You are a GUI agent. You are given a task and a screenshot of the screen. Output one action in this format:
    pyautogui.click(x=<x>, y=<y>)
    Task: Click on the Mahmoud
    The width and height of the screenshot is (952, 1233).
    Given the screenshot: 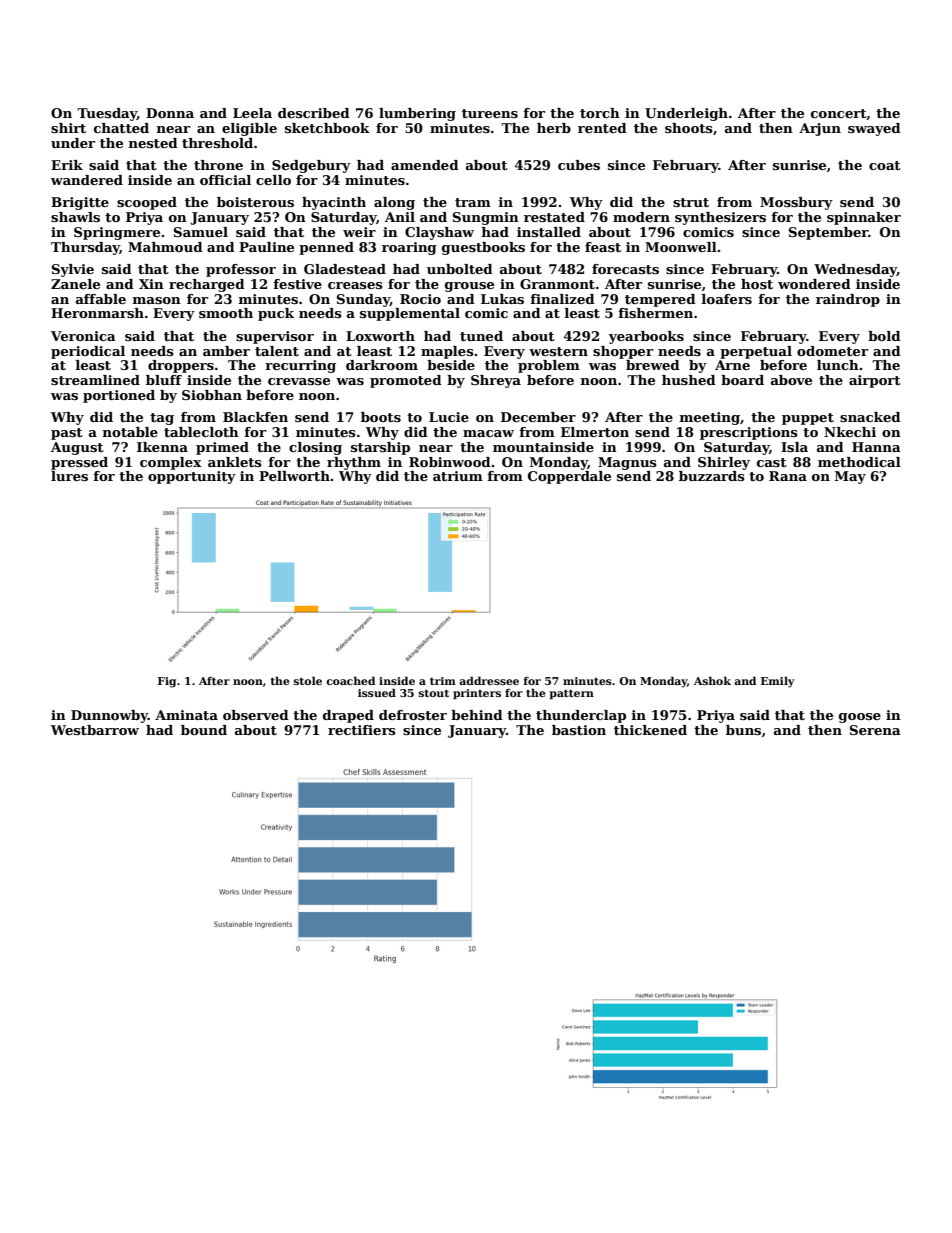 What is the action you would take?
    pyautogui.click(x=165, y=247)
